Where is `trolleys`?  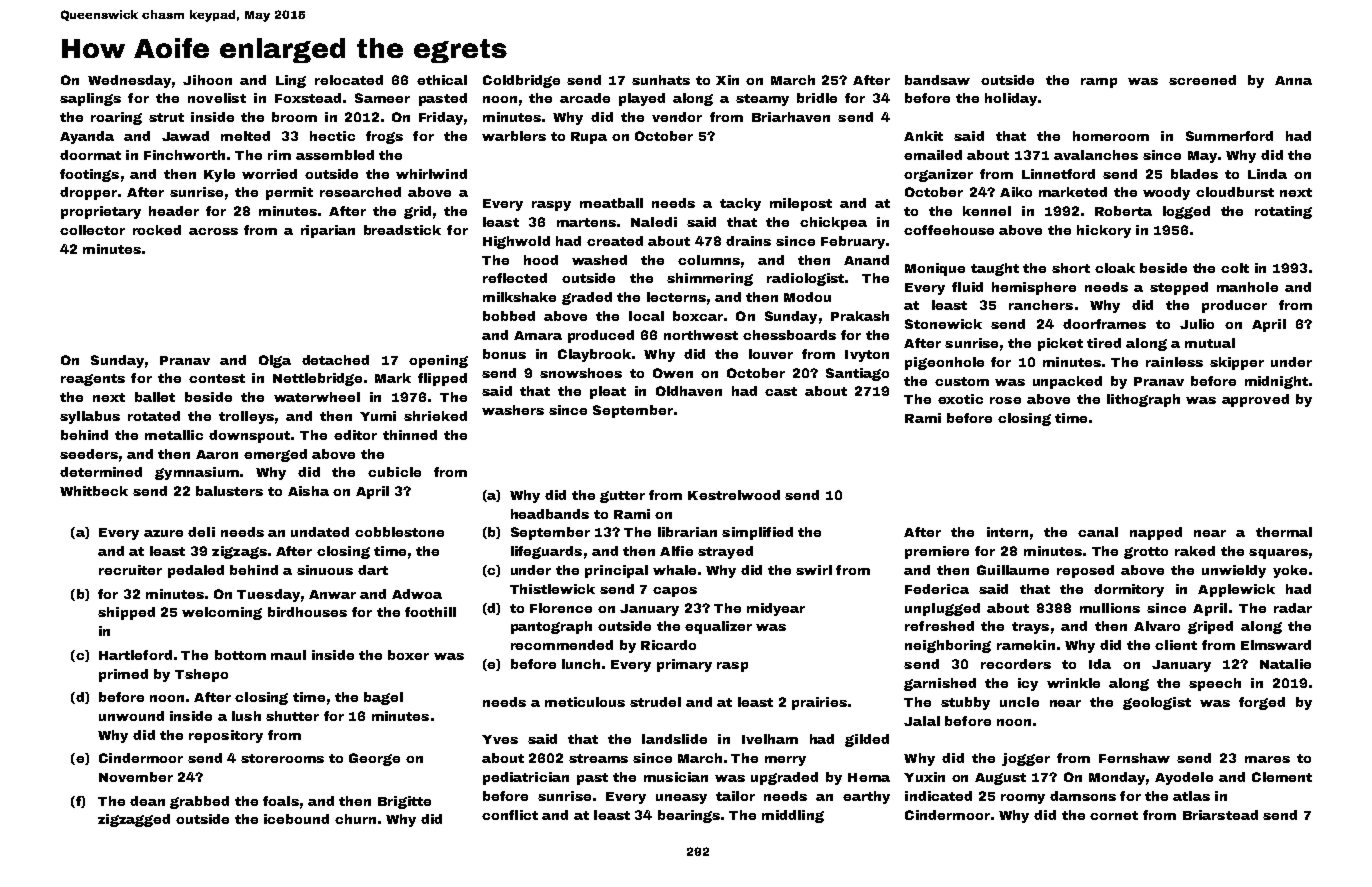
trolleys is located at coordinates (246, 417).
